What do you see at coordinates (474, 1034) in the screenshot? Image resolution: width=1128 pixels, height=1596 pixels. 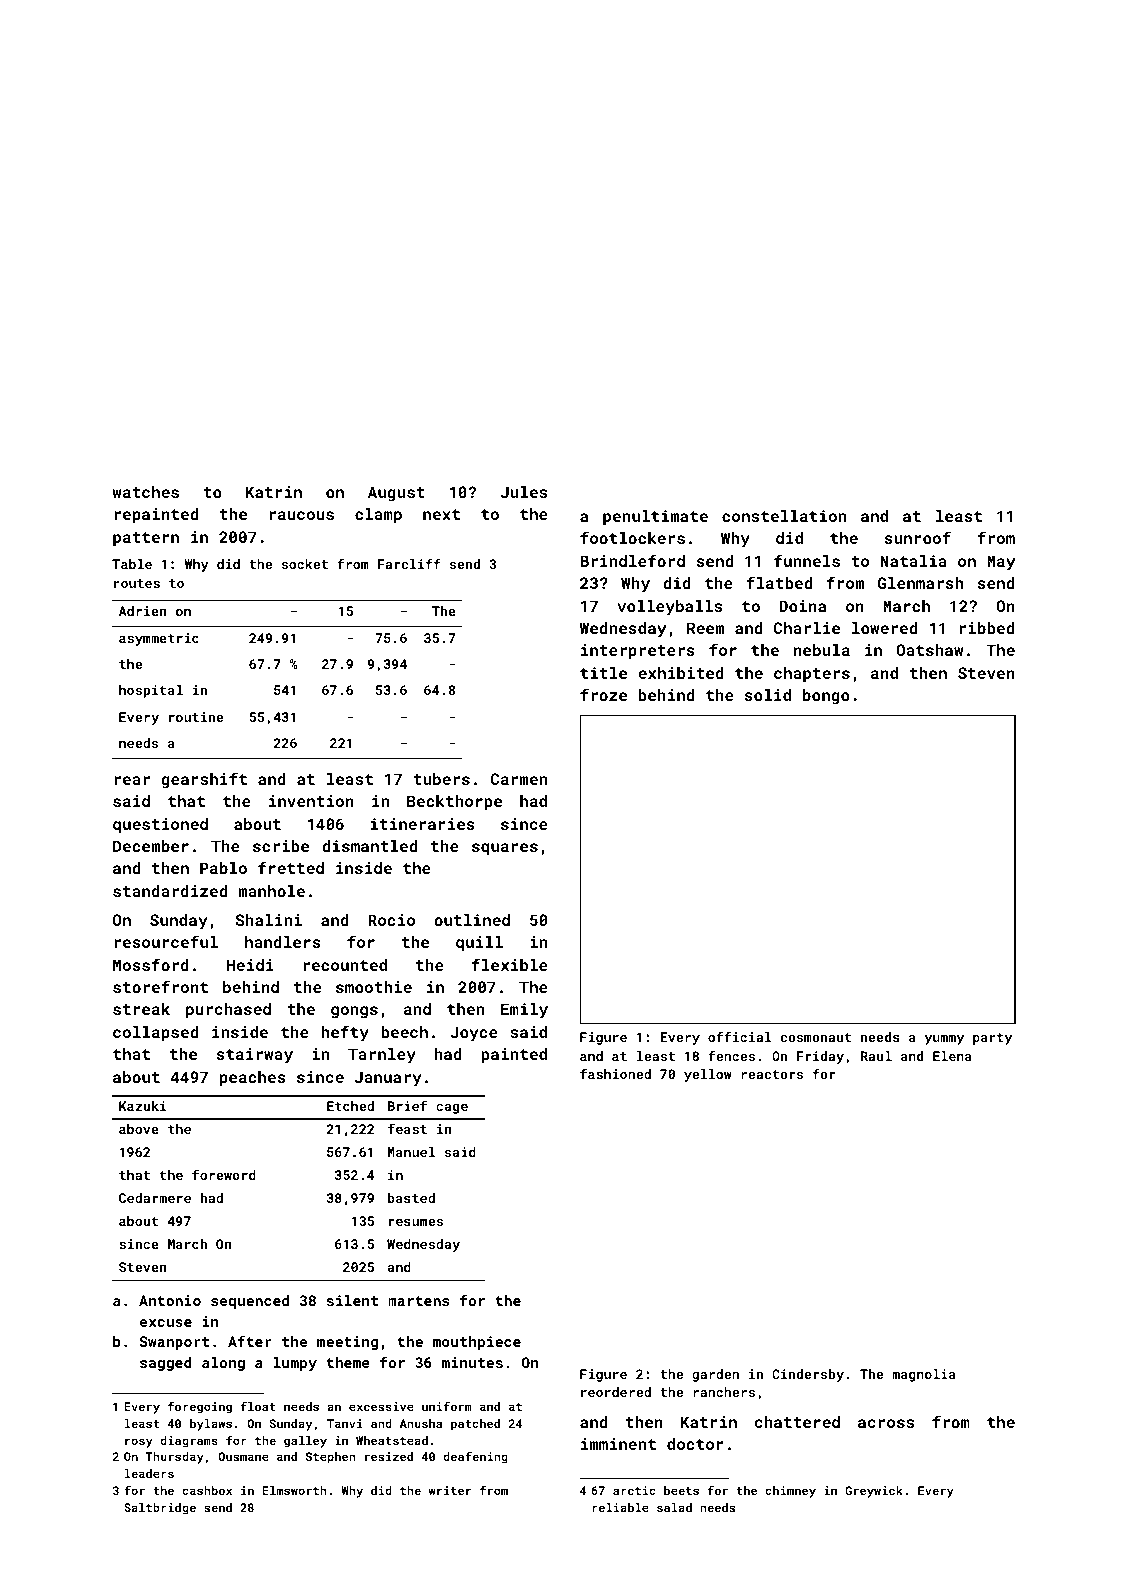 I see `Joyce` at bounding box center [474, 1034].
